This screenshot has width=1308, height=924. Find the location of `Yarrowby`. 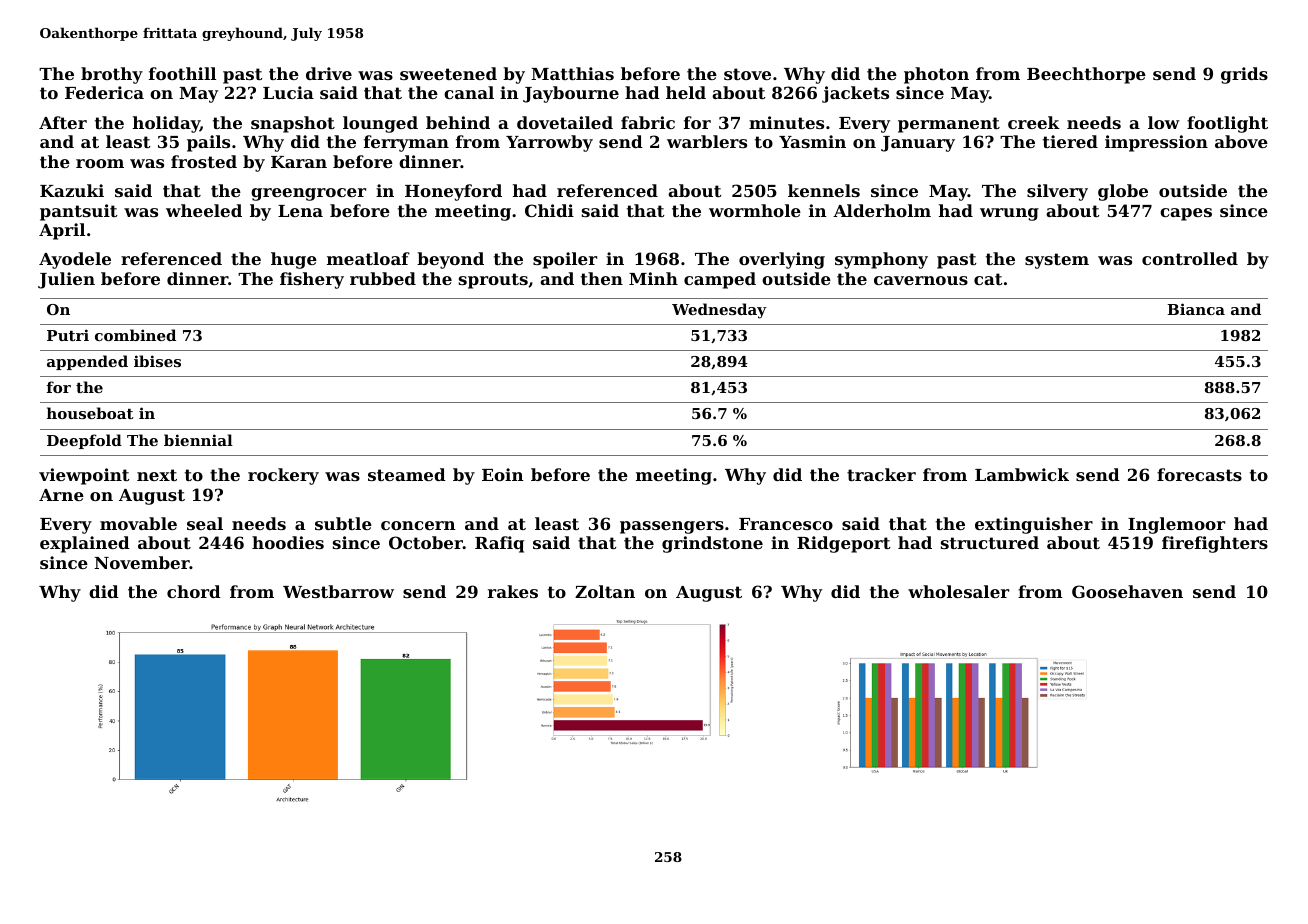

Yarrowby is located at coordinates (549, 143).
